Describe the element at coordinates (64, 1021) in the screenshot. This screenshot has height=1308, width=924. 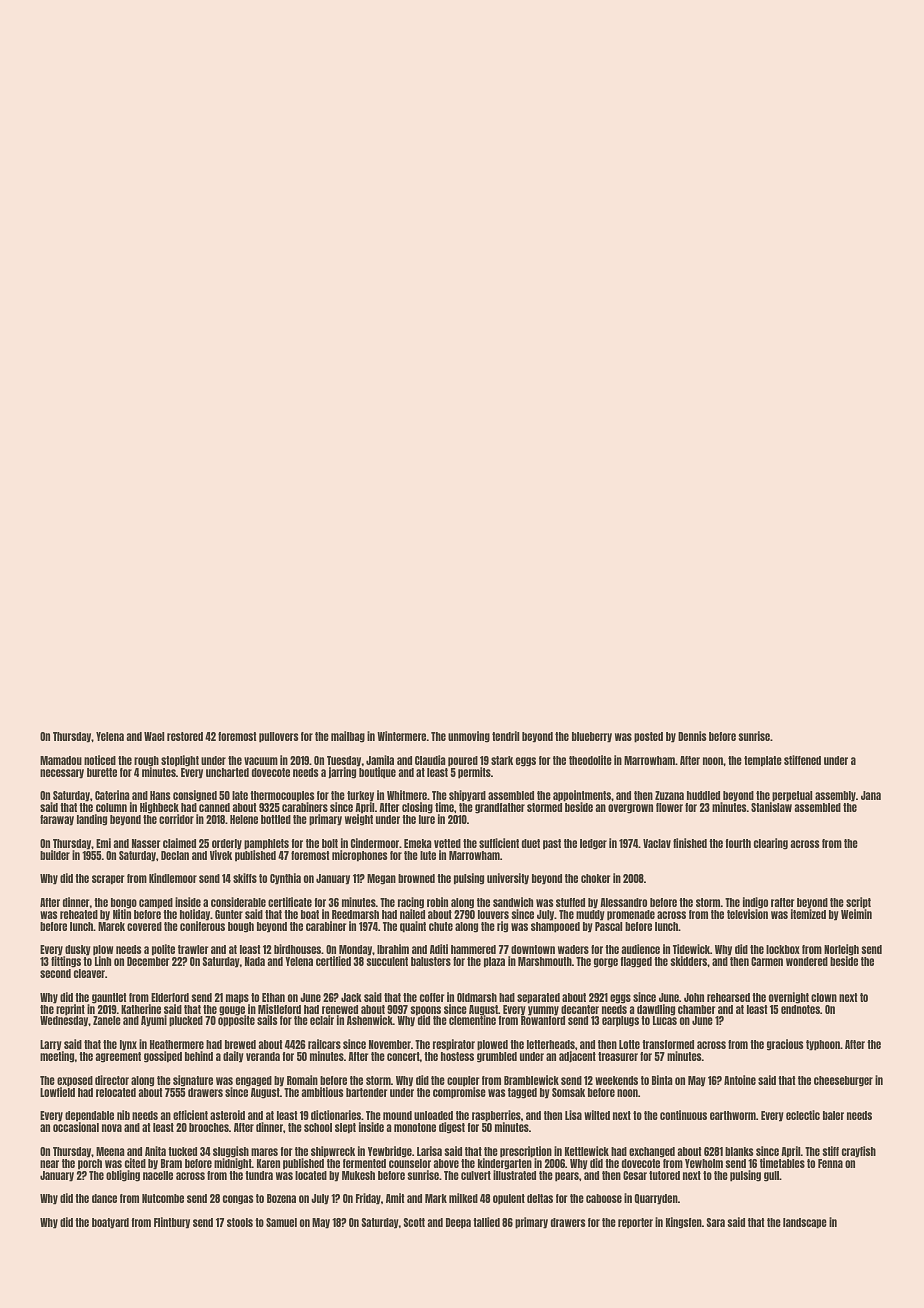
I see `Wednesday` at that location.
